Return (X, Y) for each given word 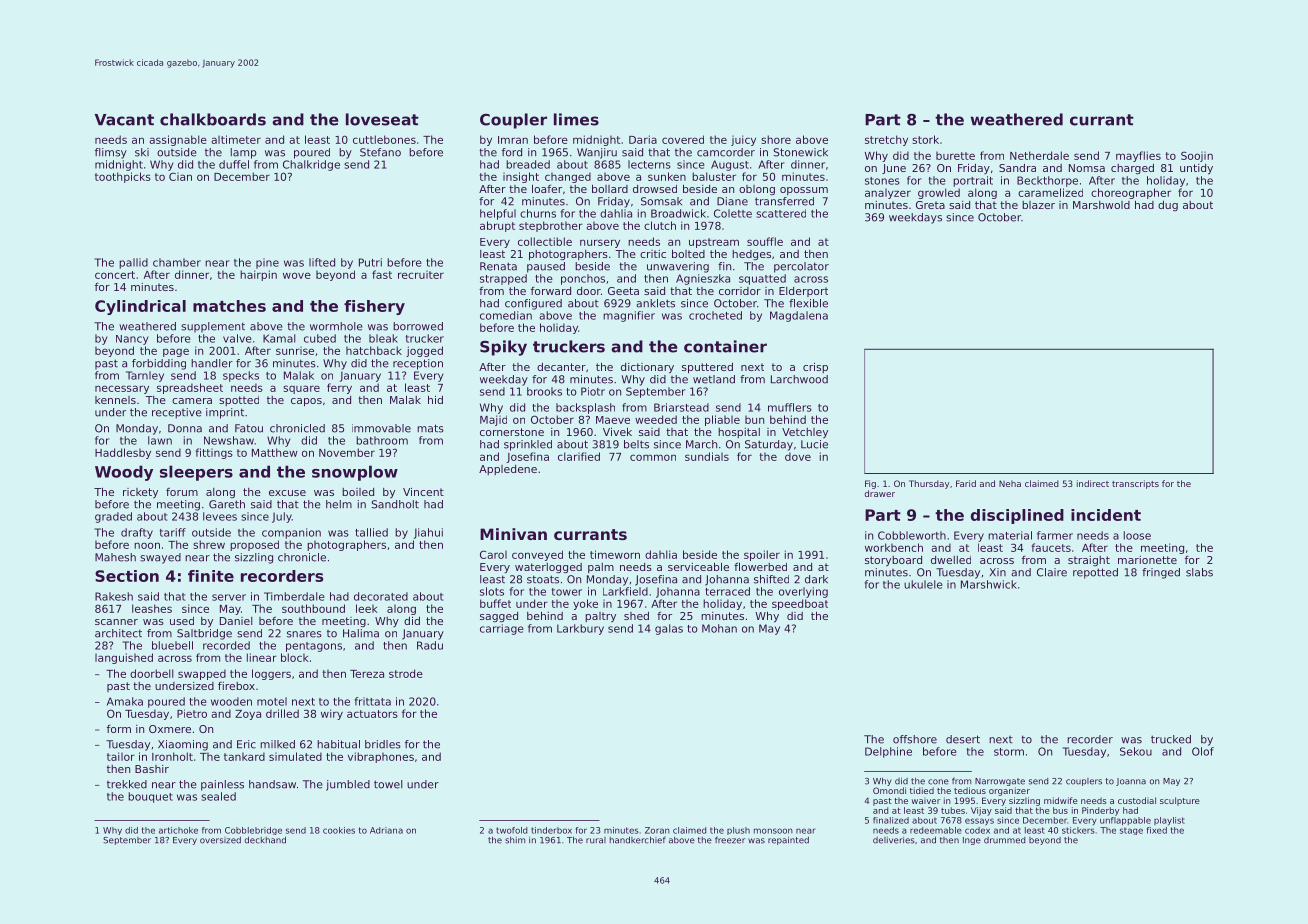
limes (576, 119)
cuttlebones (384, 139)
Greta (930, 205)
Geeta (623, 291)
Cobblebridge (253, 831)
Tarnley (145, 376)
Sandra (1017, 168)
